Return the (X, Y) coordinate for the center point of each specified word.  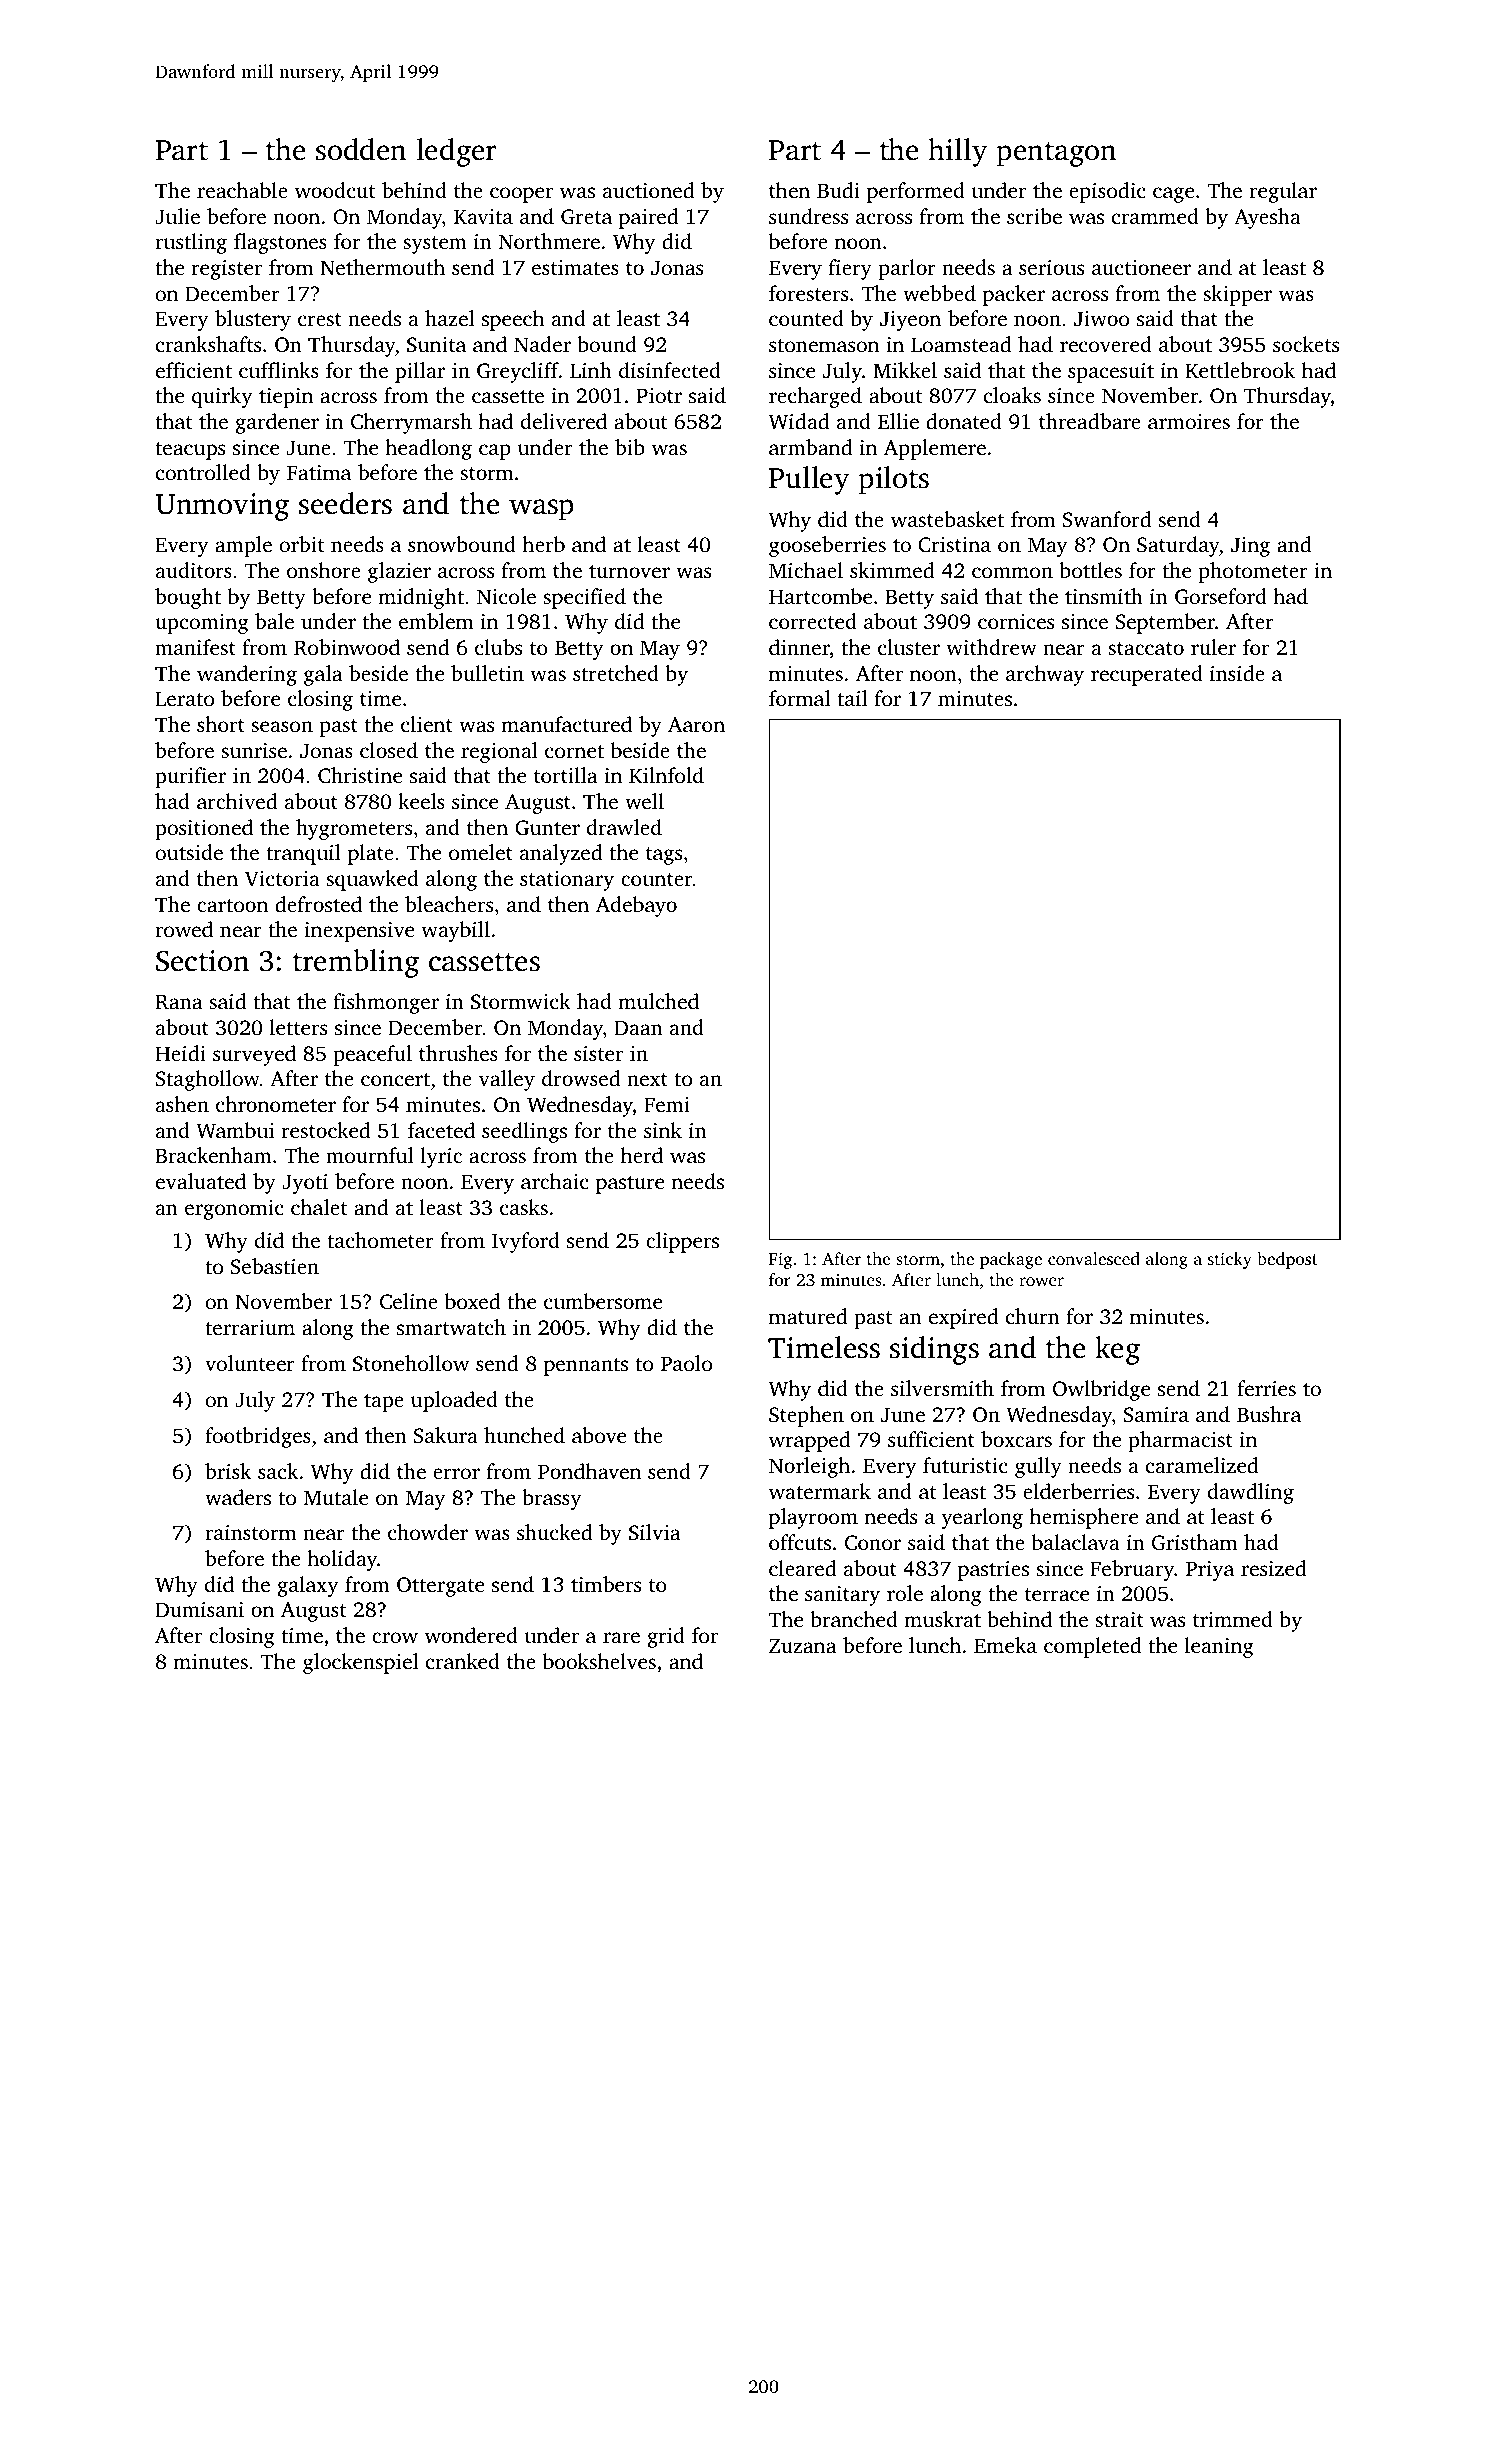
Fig (780, 1260)
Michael (806, 570)
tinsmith (1104, 596)
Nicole (506, 596)
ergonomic (234, 1210)
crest (320, 319)
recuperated (1147, 675)
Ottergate (440, 1587)
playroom (813, 1518)
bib (630, 447)
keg (1117, 1350)
